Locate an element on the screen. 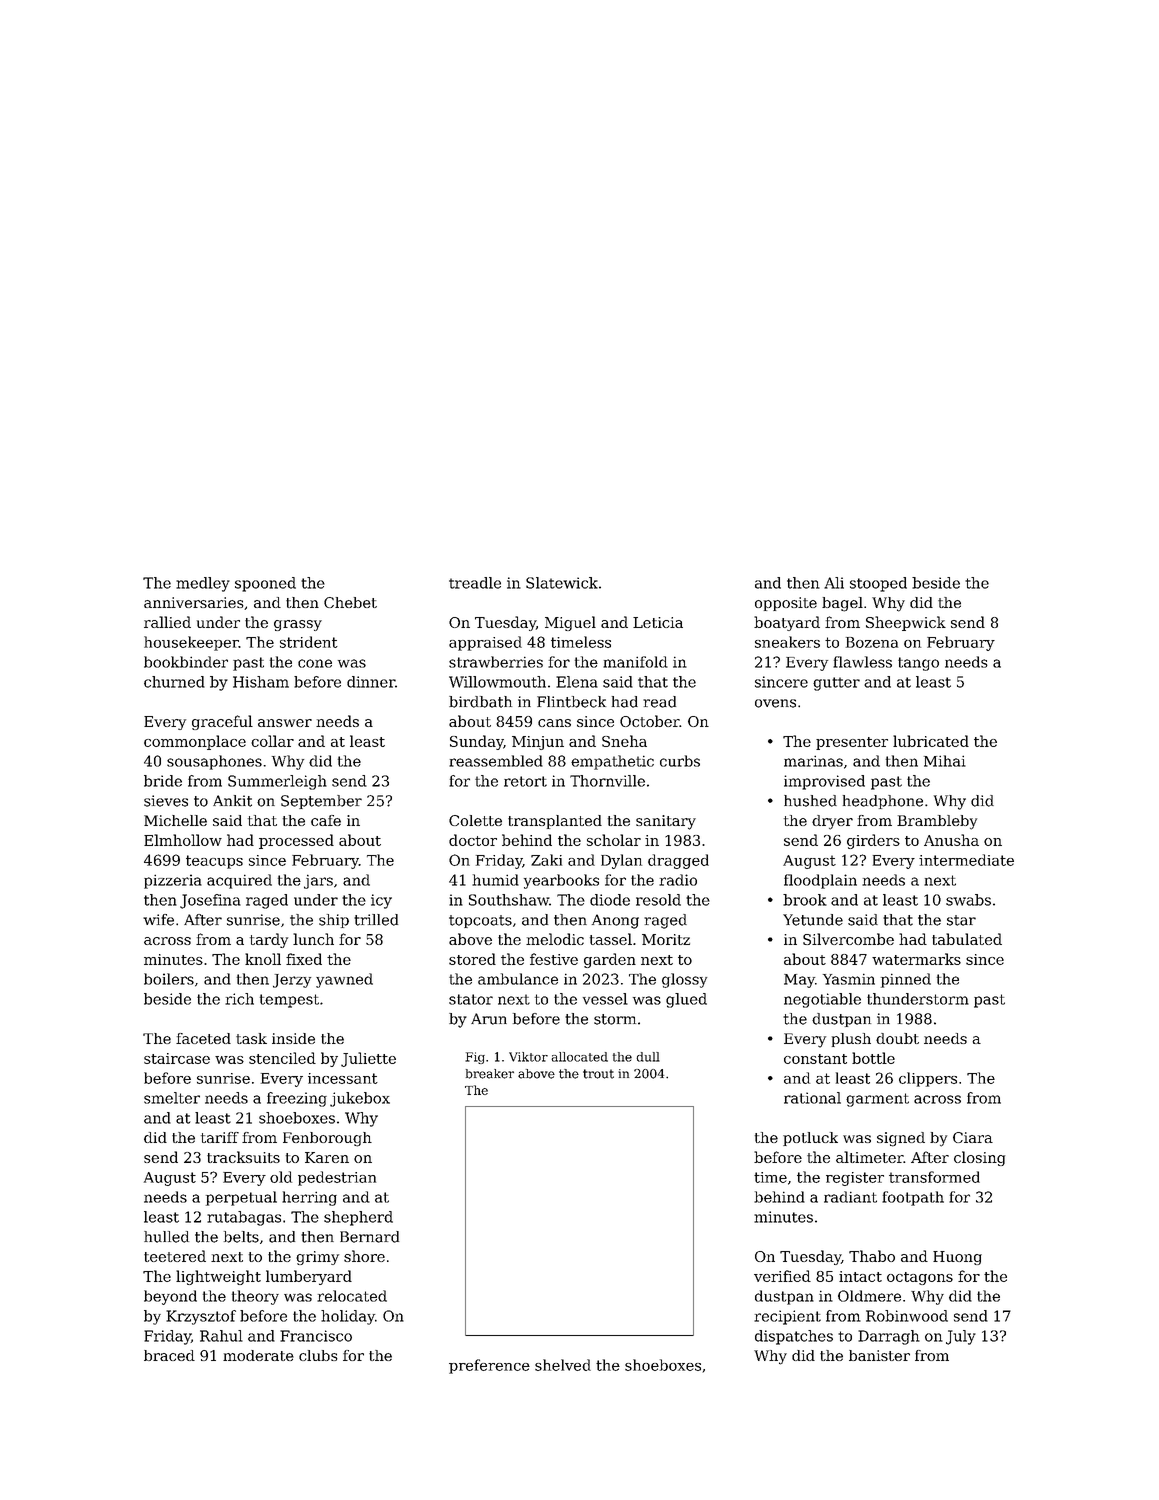 The width and height of the screenshot is (1159, 1500). tariff is located at coordinates (220, 1137).
